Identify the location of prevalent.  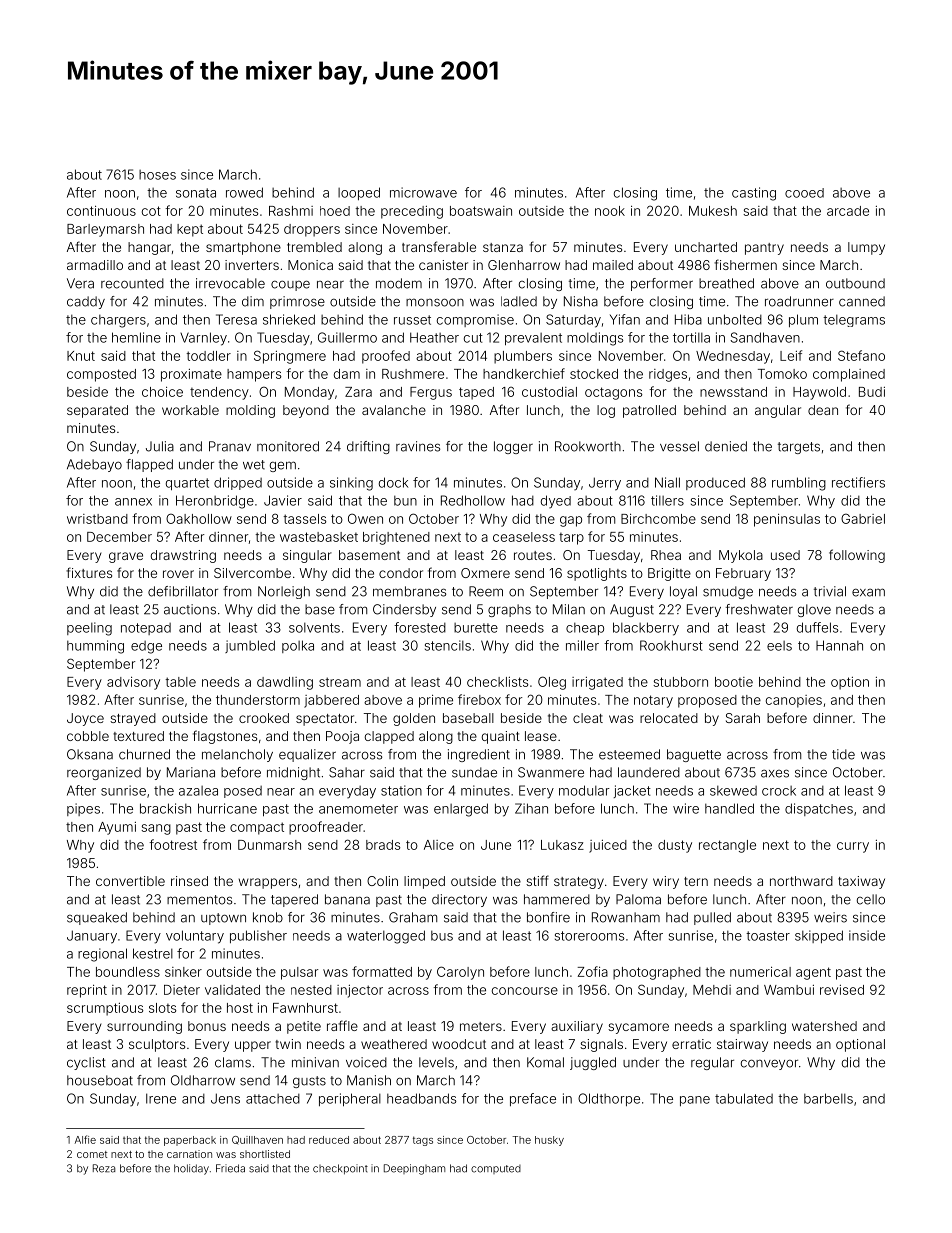
(533, 339).
